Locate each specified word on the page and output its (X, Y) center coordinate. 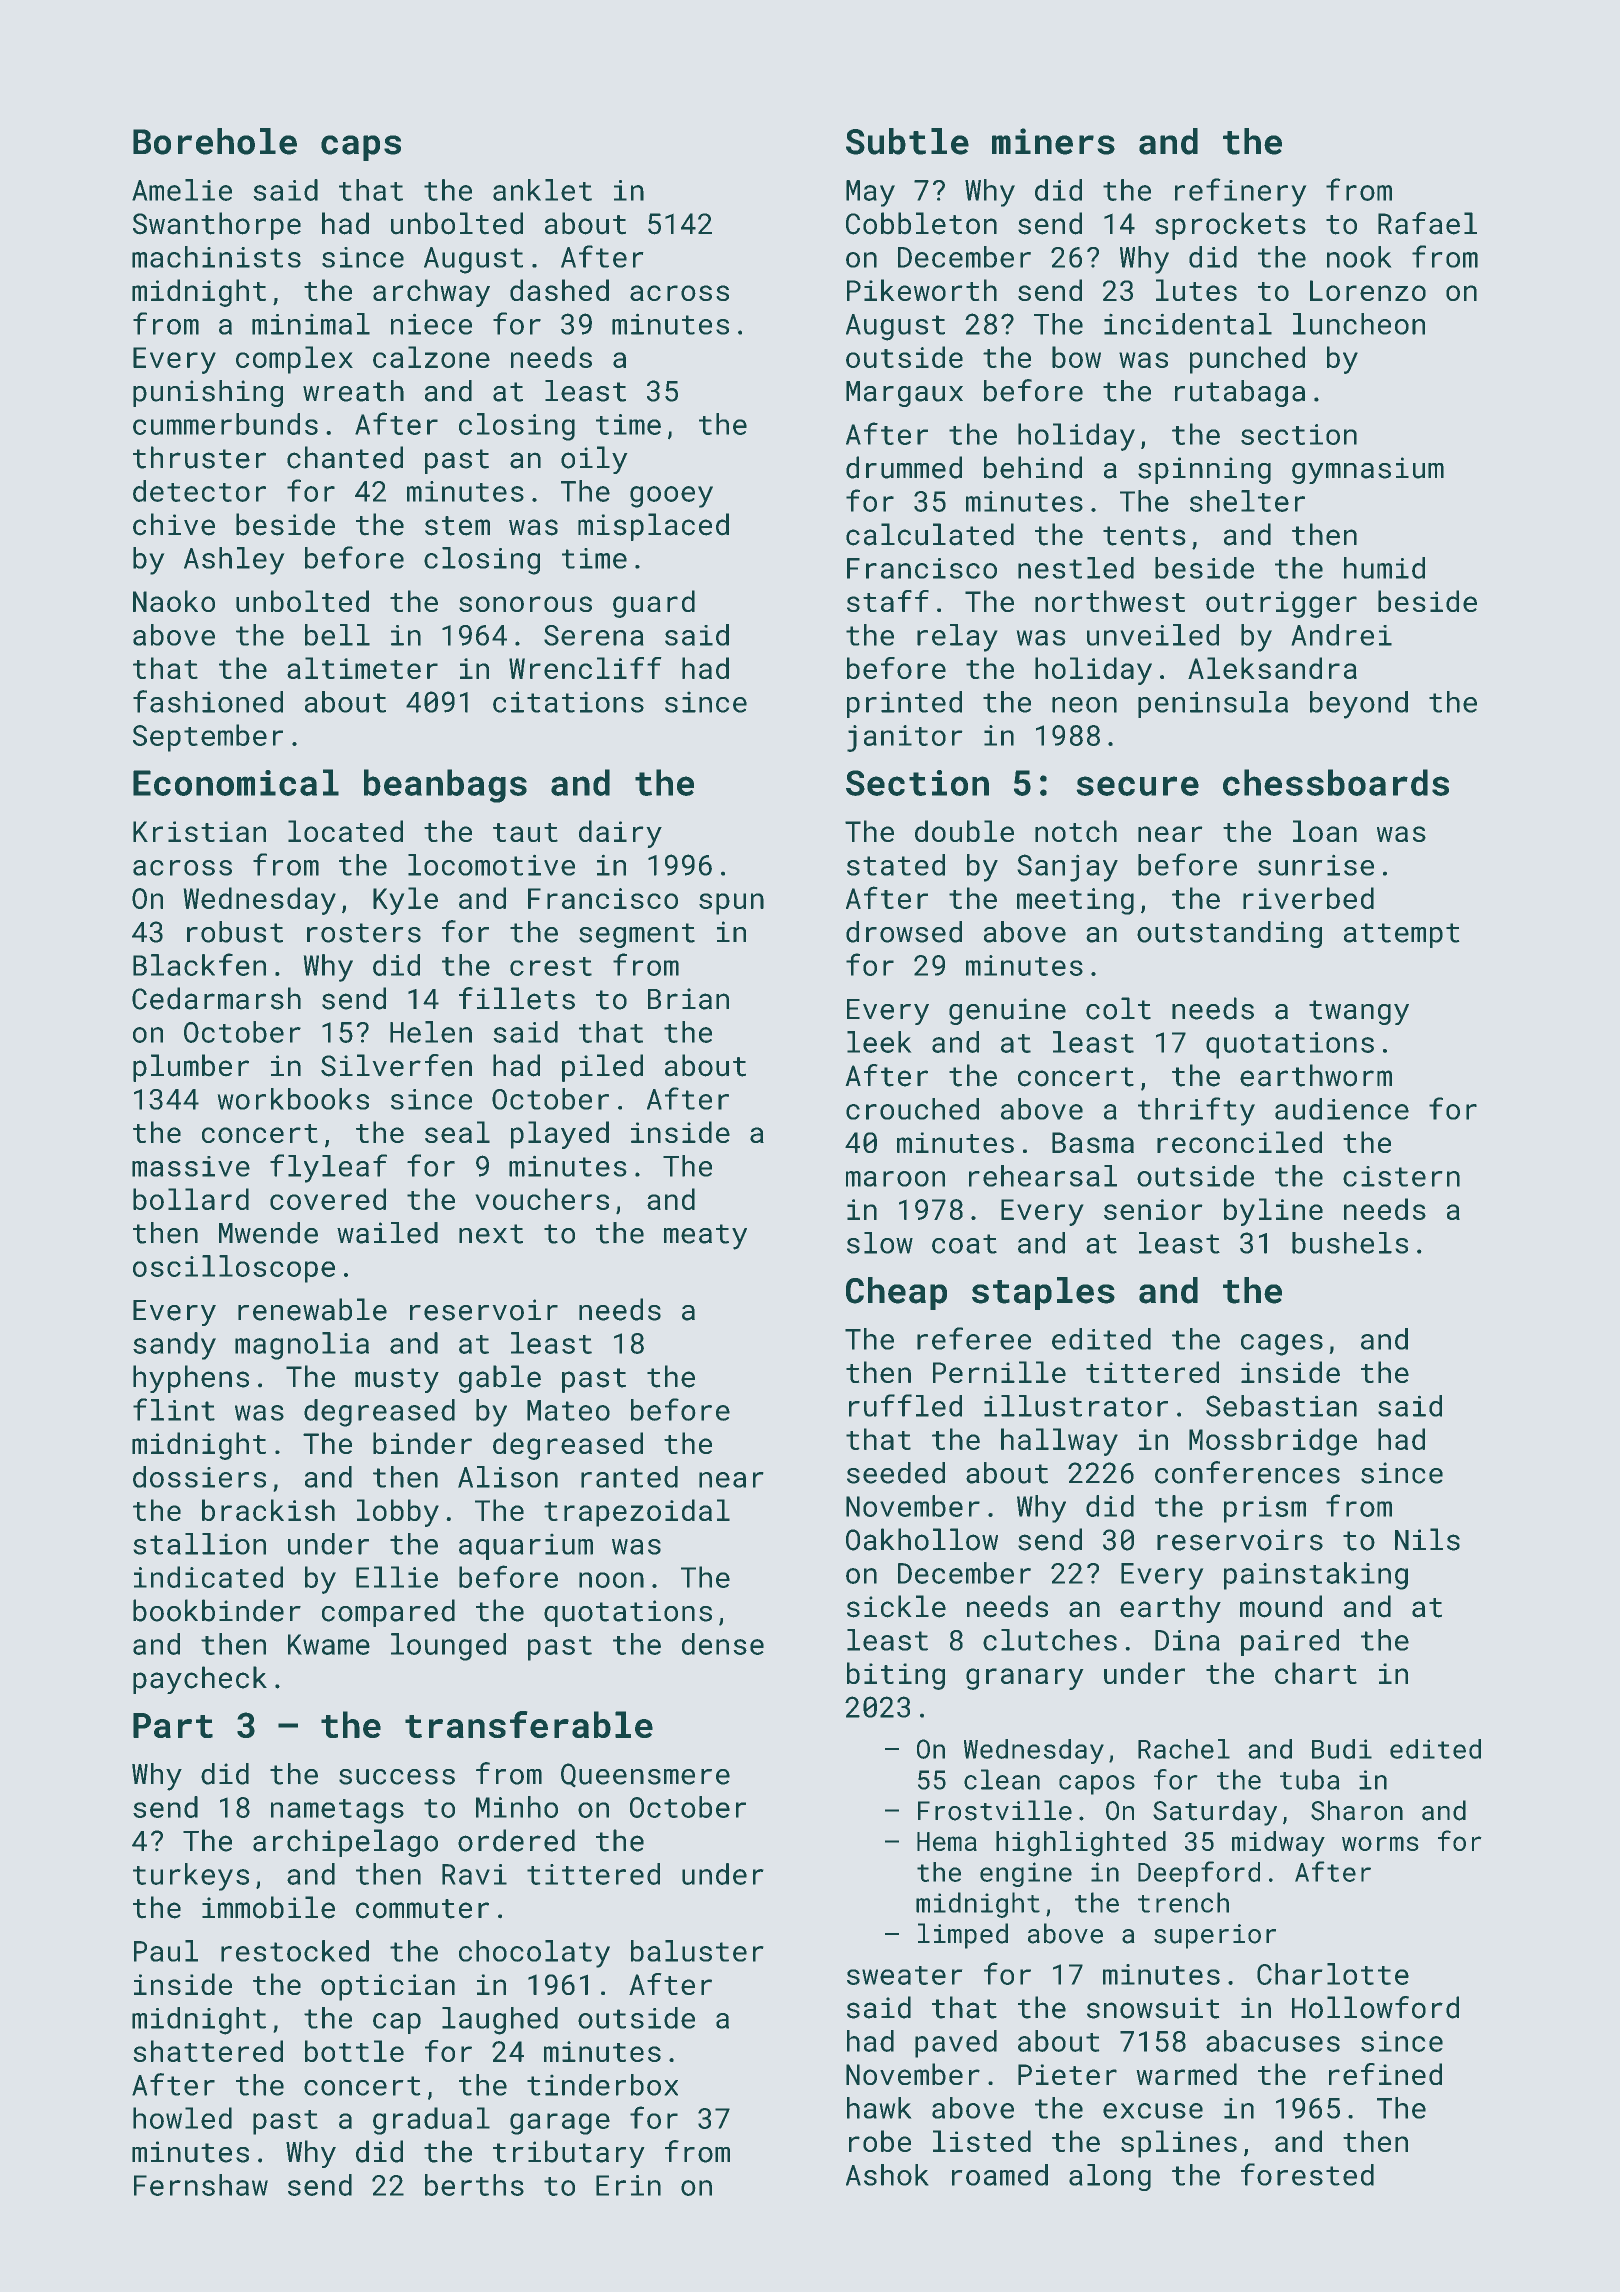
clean (1002, 1779)
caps (361, 148)
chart (1316, 1673)
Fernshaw (201, 2185)
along (1110, 2177)
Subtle (907, 141)
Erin (628, 2185)
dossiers (199, 1477)
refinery (1241, 192)
